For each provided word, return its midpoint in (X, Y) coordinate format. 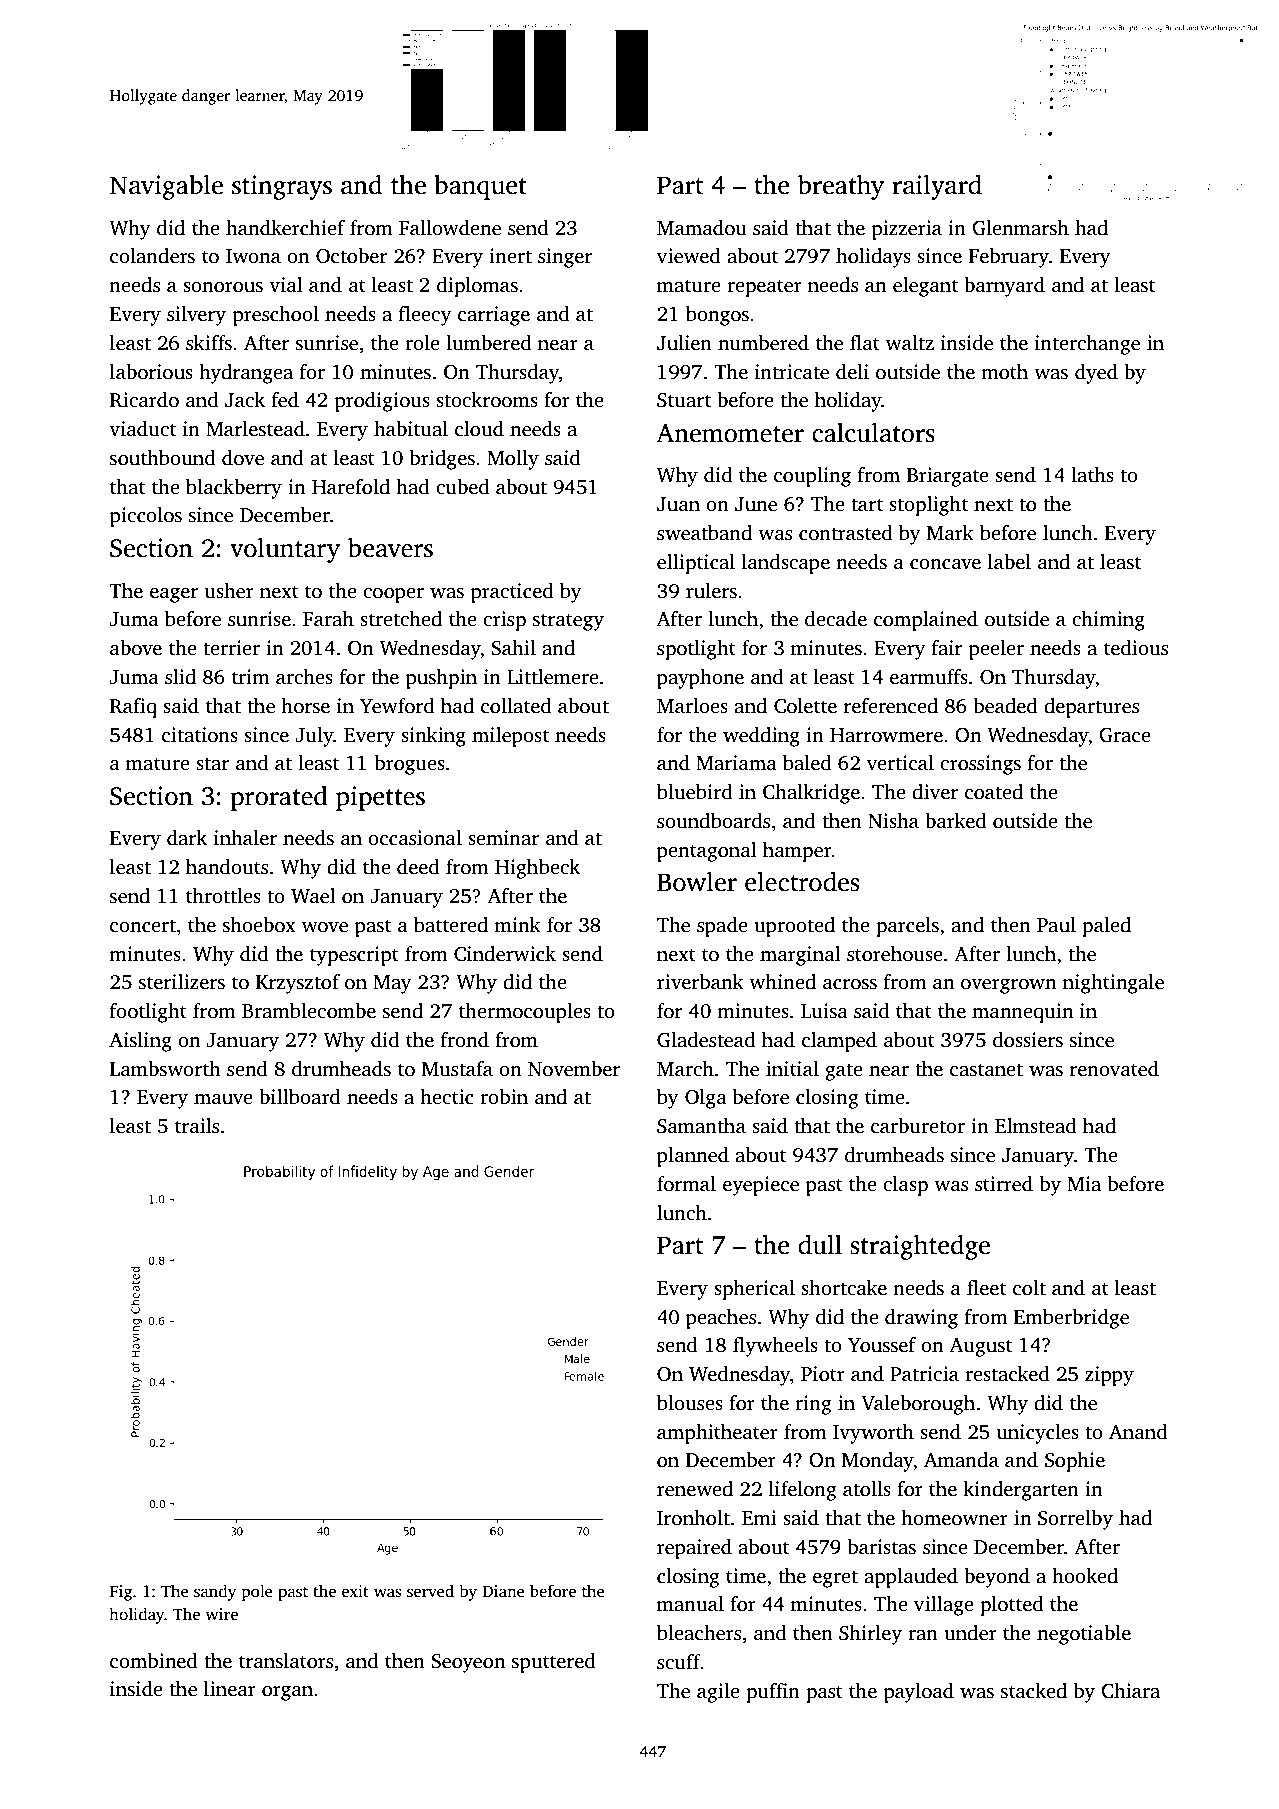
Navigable (166, 187)
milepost (510, 737)
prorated (279, 798)
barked (956, 821)
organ (287, 1693)
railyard (937, 187)
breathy (841, 187)
